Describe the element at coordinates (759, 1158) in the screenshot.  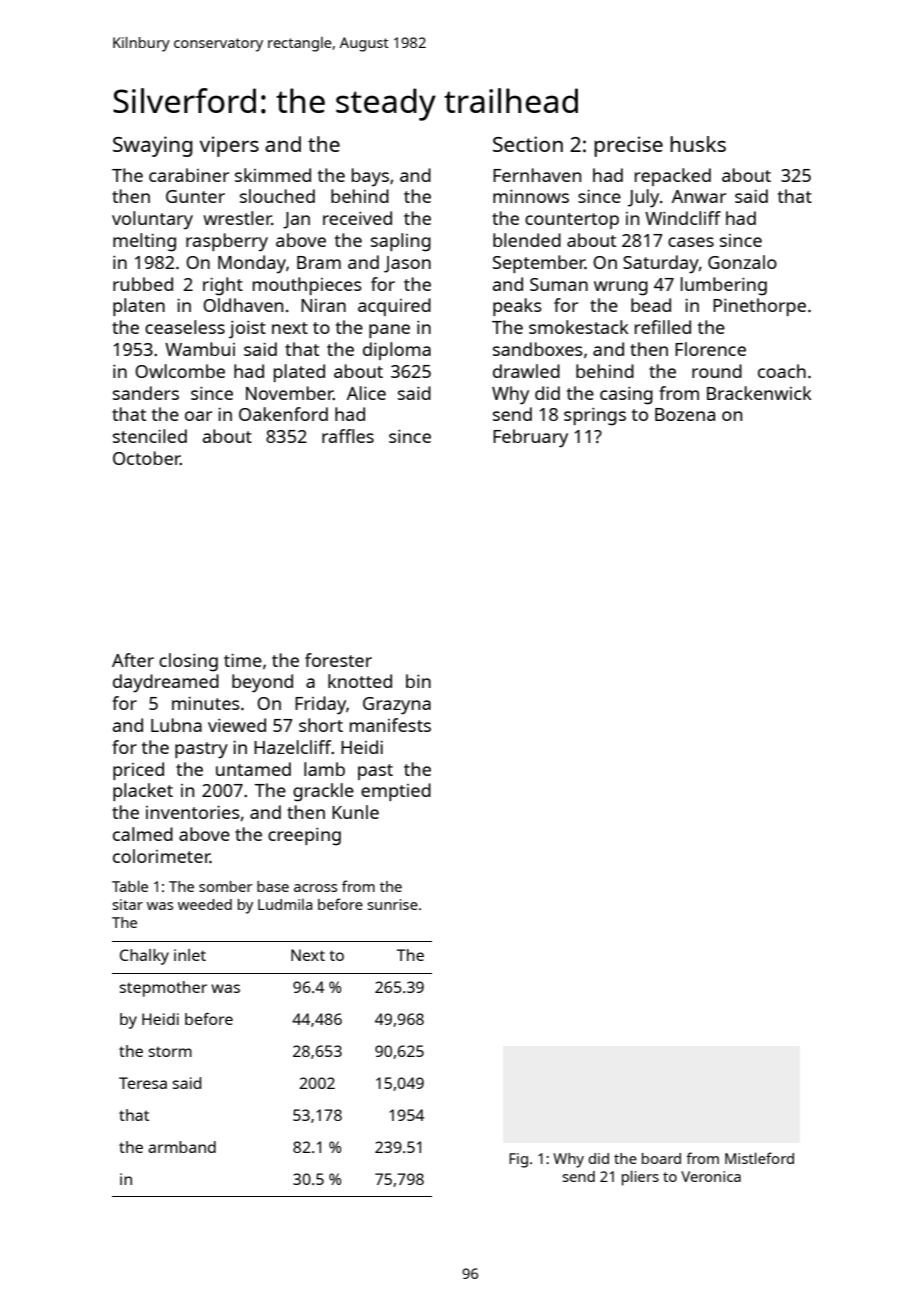
I see `Mistleford` at that location.
